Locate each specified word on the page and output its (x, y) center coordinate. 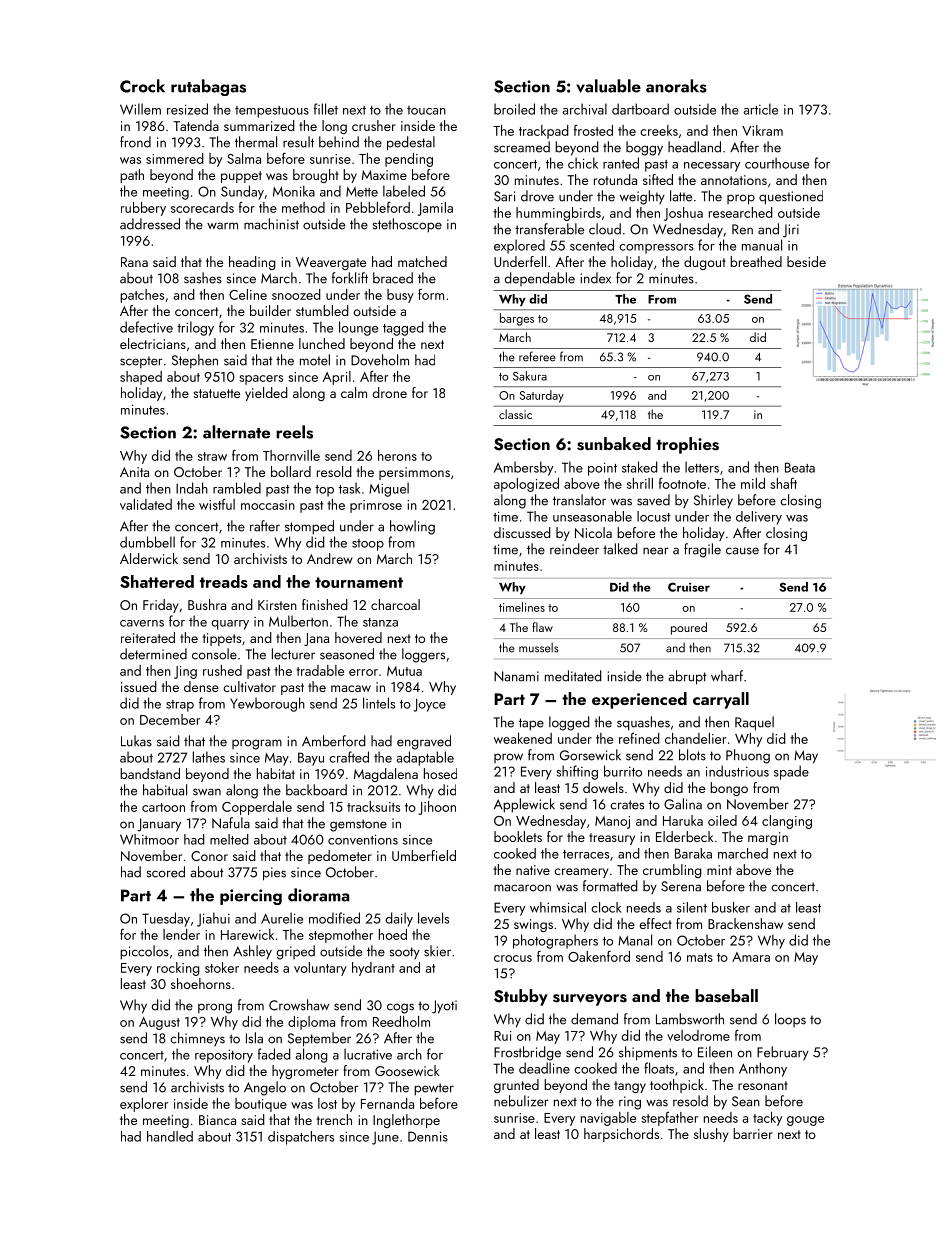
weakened (523, 738)
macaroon (522, 888)
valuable (608, 86)
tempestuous (272, 112)
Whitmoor (149, 839)
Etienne (272, 344)
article (760, 109)
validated (146, 504)
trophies (687, 445)
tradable (320, 670)
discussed (522, 532)
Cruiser (689, 587)
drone (390, 392)
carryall (721, 700)
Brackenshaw (745, 923)
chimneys (197, 1039)
